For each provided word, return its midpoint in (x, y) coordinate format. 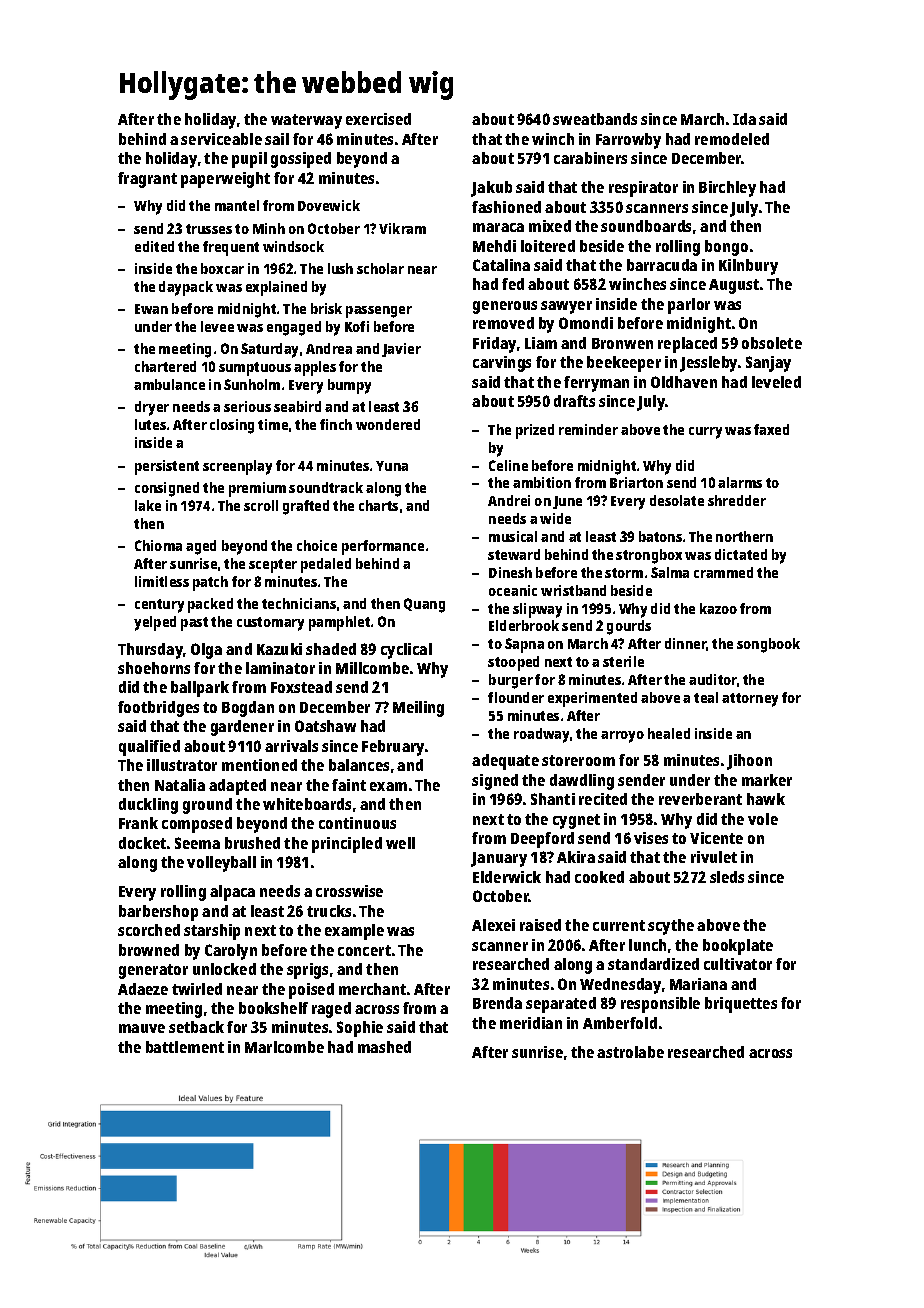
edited (154, 246)
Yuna (392, 466)
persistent (167, 467)
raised (540, 925)
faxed (771, 429)
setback (196, 1027)
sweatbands (595, 119)
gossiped (301, 160)
